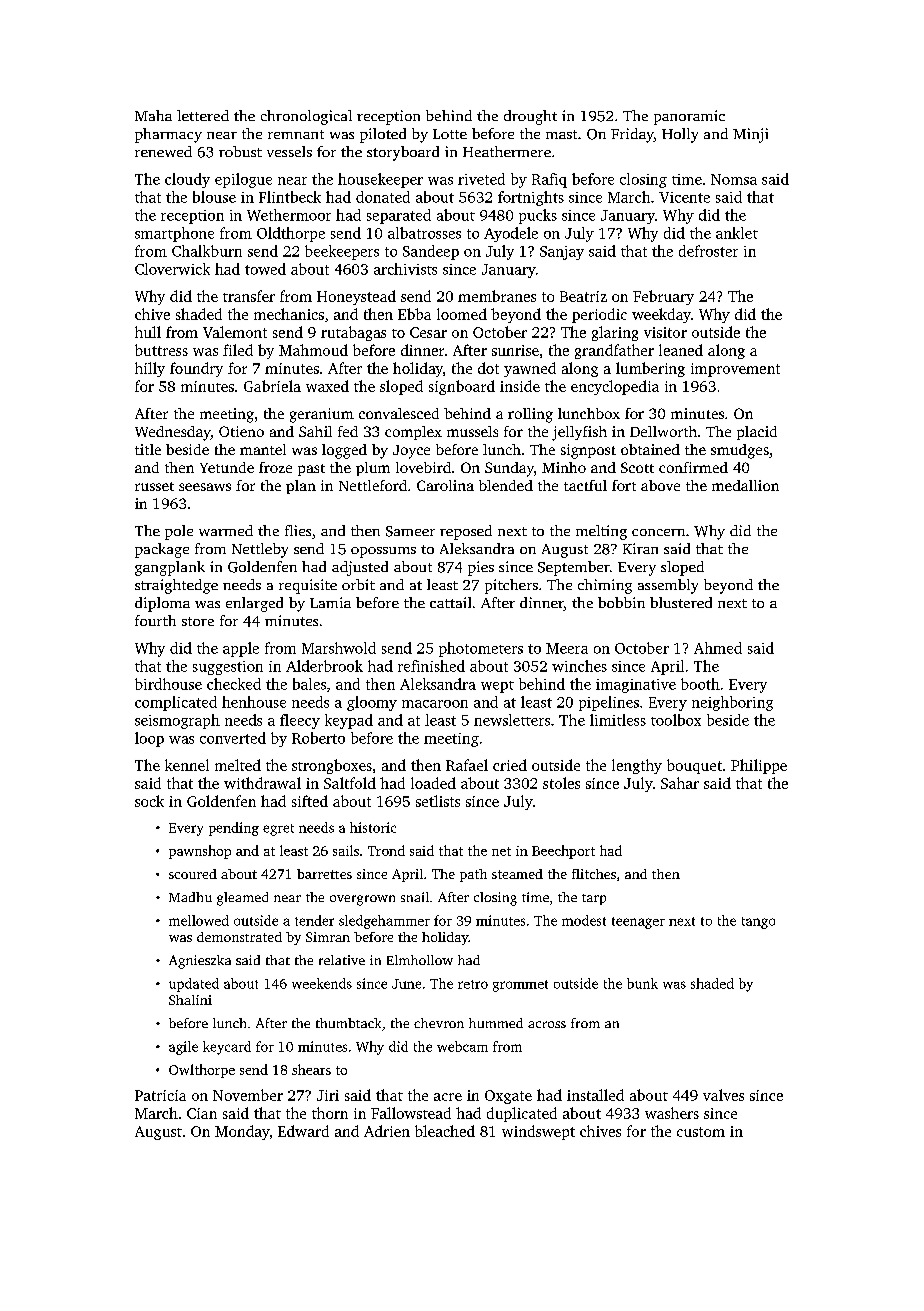 This page has height=1311, width=924. What do you see at coordinates (306, 117) in the page?
I see `chronological` at bounding box center [306, 117].
